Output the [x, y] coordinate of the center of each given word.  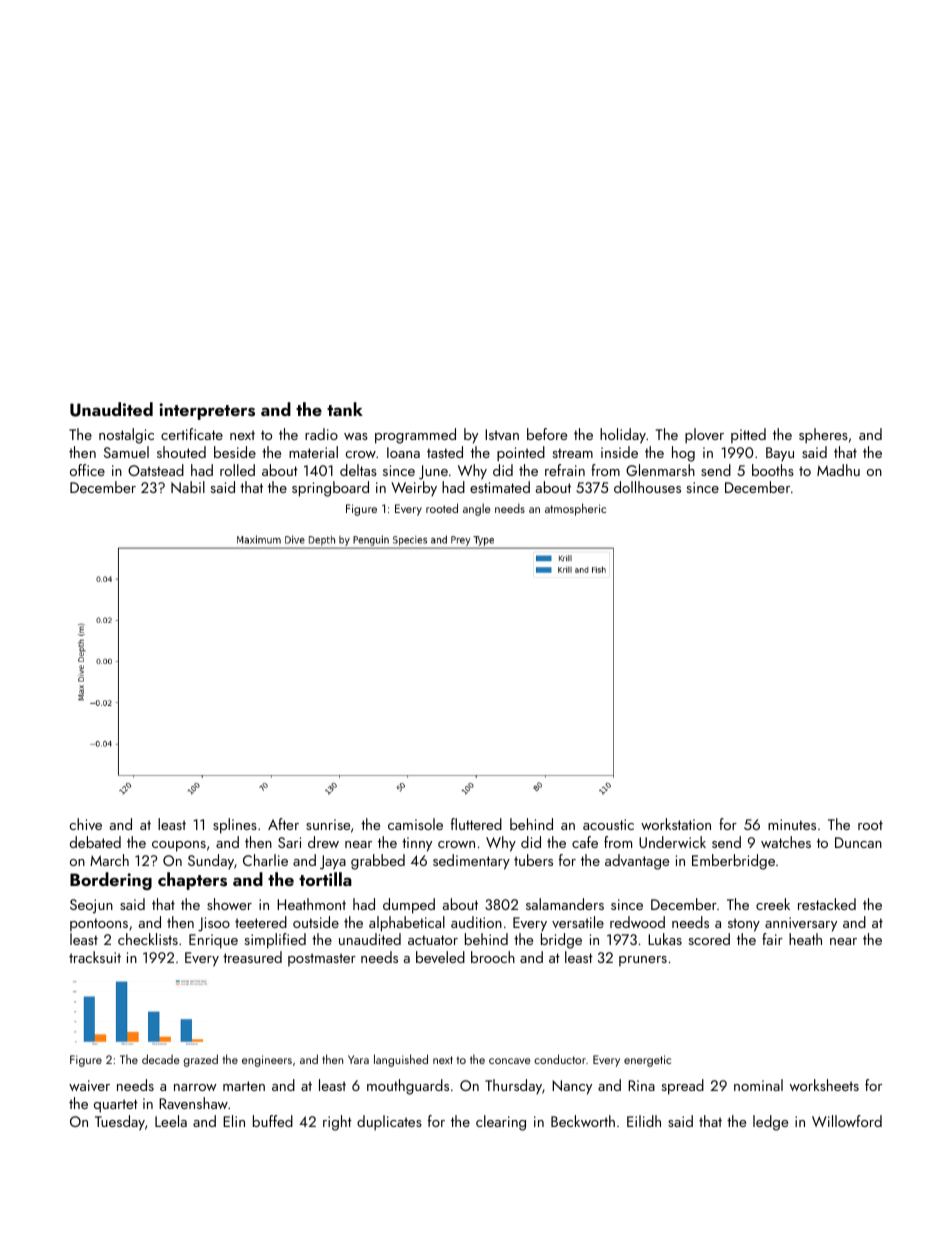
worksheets [824, 1085]
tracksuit [95, 957]
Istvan [502, 434]
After [283, 824]
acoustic [608, 824]
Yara [358, 1059]
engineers [267, 1061]
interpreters [207, 411]
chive [85, 824]
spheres [823, 436]
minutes [792, 824]
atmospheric [575, 509]
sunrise [328, 824]
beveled [440, 957]
